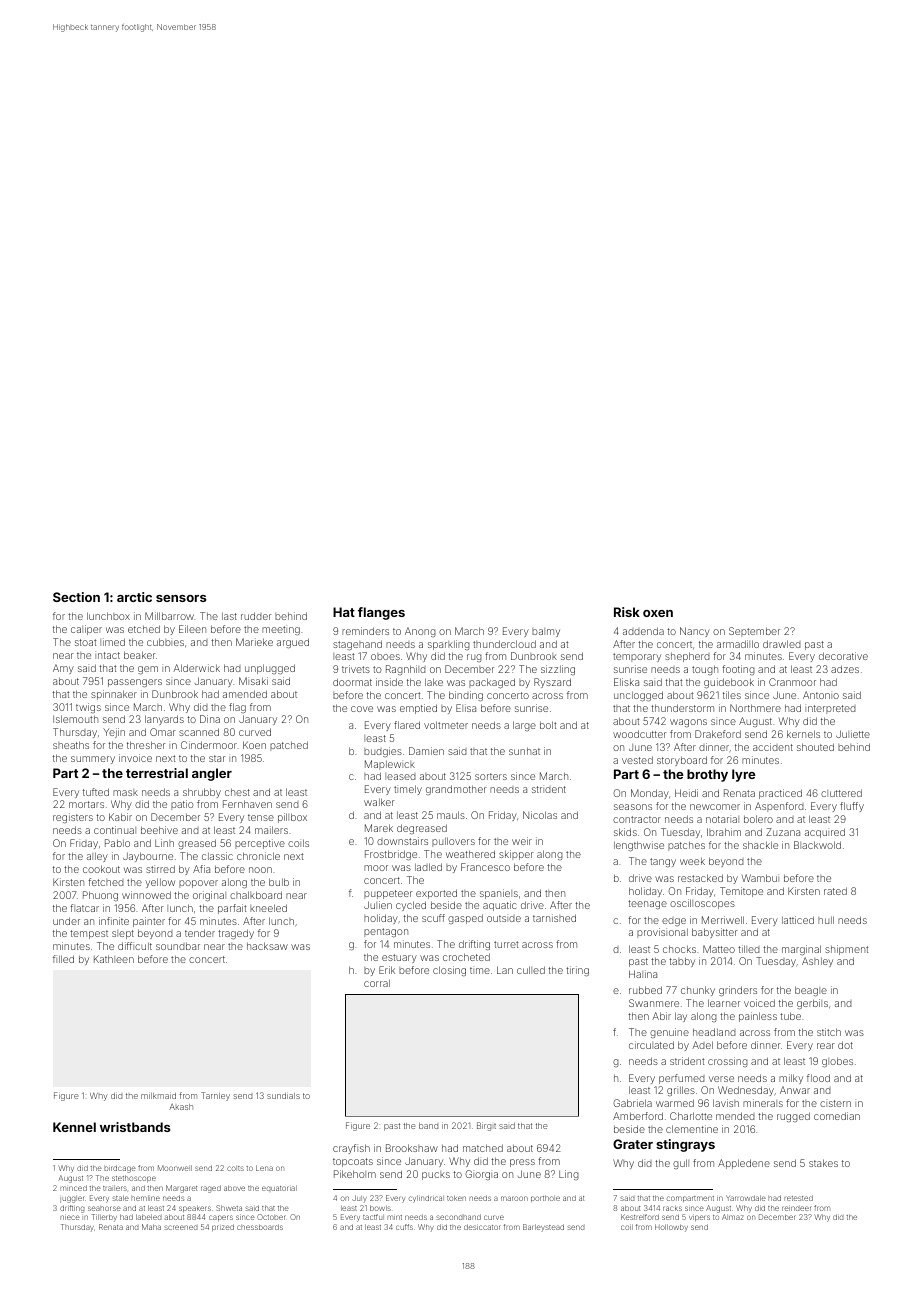 The height and width of the image is (1308, 924). What do you see at coordinates (682, 761) in the image?
I see `storyboard` at bounding box center [682, 761].
